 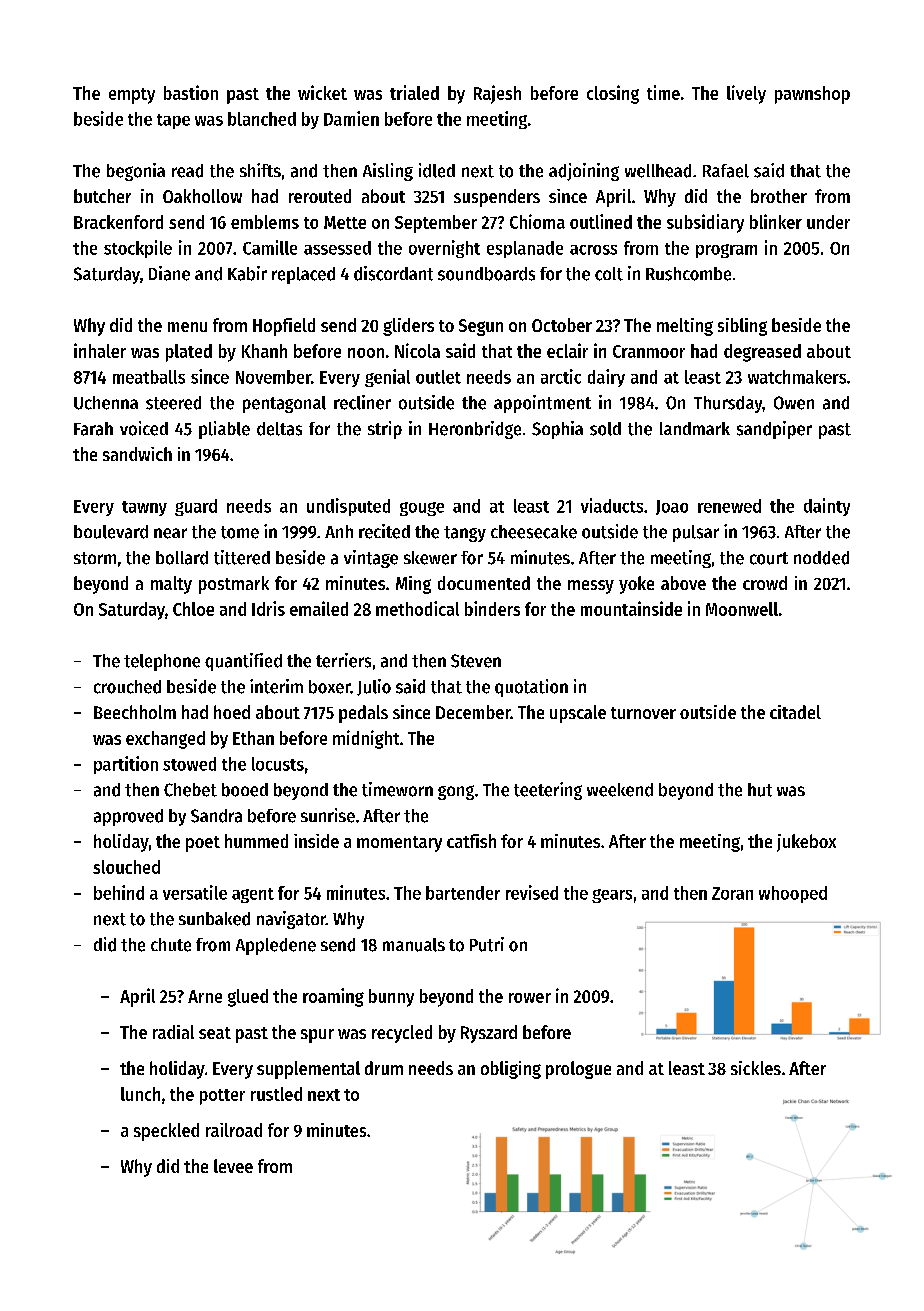 What do you see at coordinates (683, 583) in the screenshot?
I see `above` at bounding box center [683, 583].
